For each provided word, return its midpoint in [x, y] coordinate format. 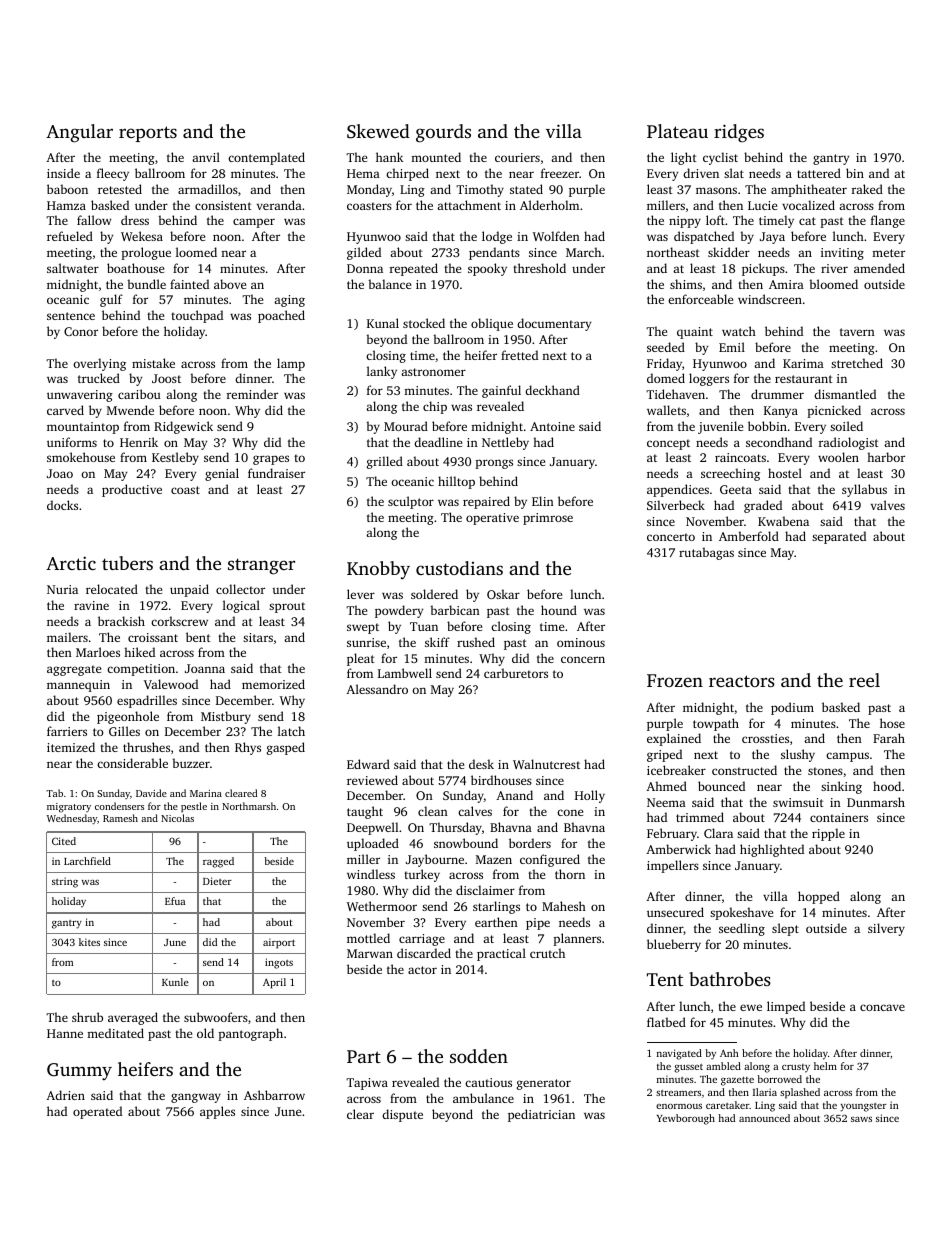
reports [148, 134]
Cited [64, 841]
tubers [127, 563]
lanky [382, 372]
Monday [369, 190]
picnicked [834, 411]
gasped [286, 748]
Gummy [79, 1072]
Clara [718, 833]
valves [888, 505]
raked [867, 189]
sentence [71, 316]
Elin [543, 501]
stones [825, 771]
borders [530, 843]
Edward [368, 764]
